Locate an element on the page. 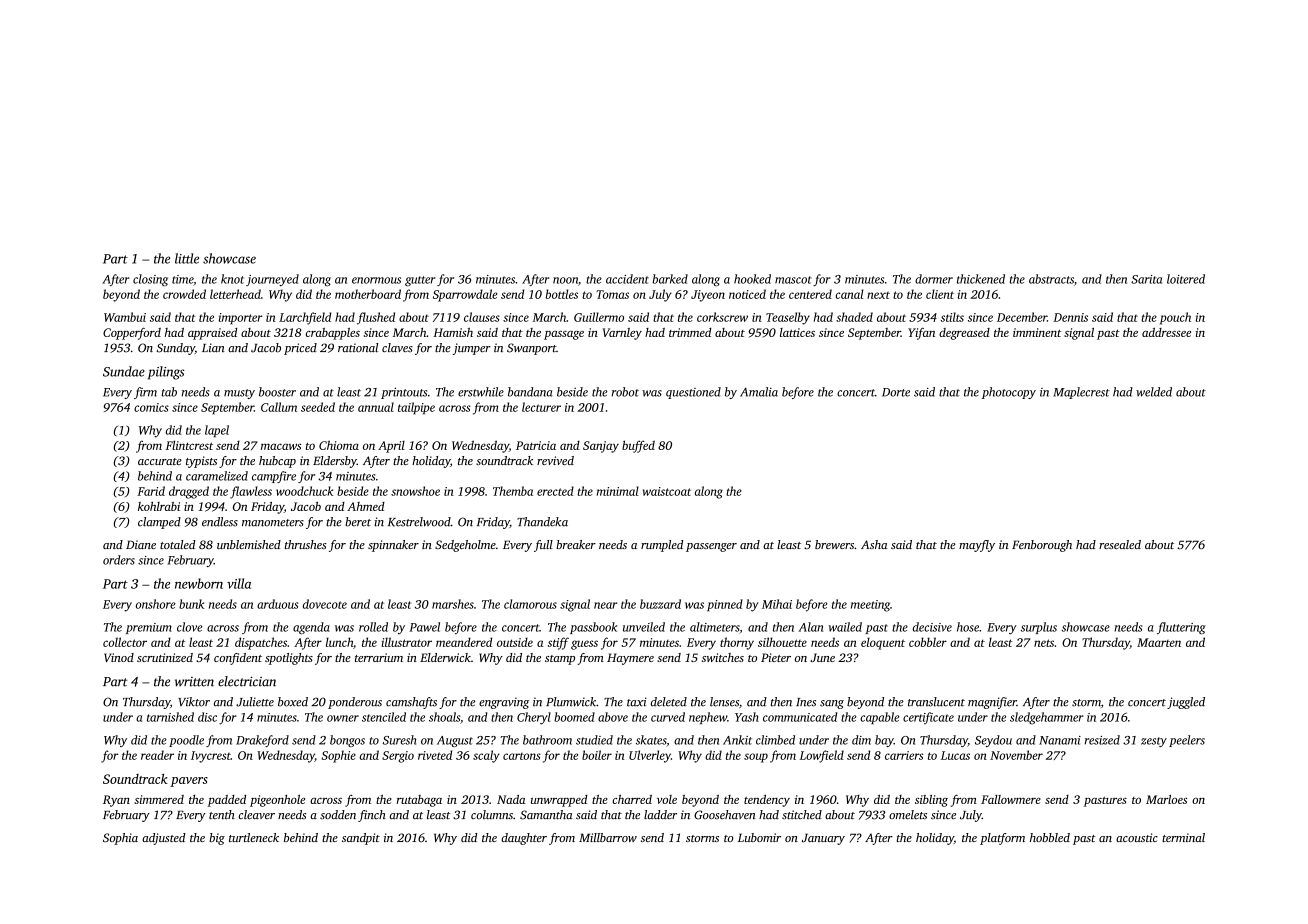  big is located at coordinates (217, 839).
